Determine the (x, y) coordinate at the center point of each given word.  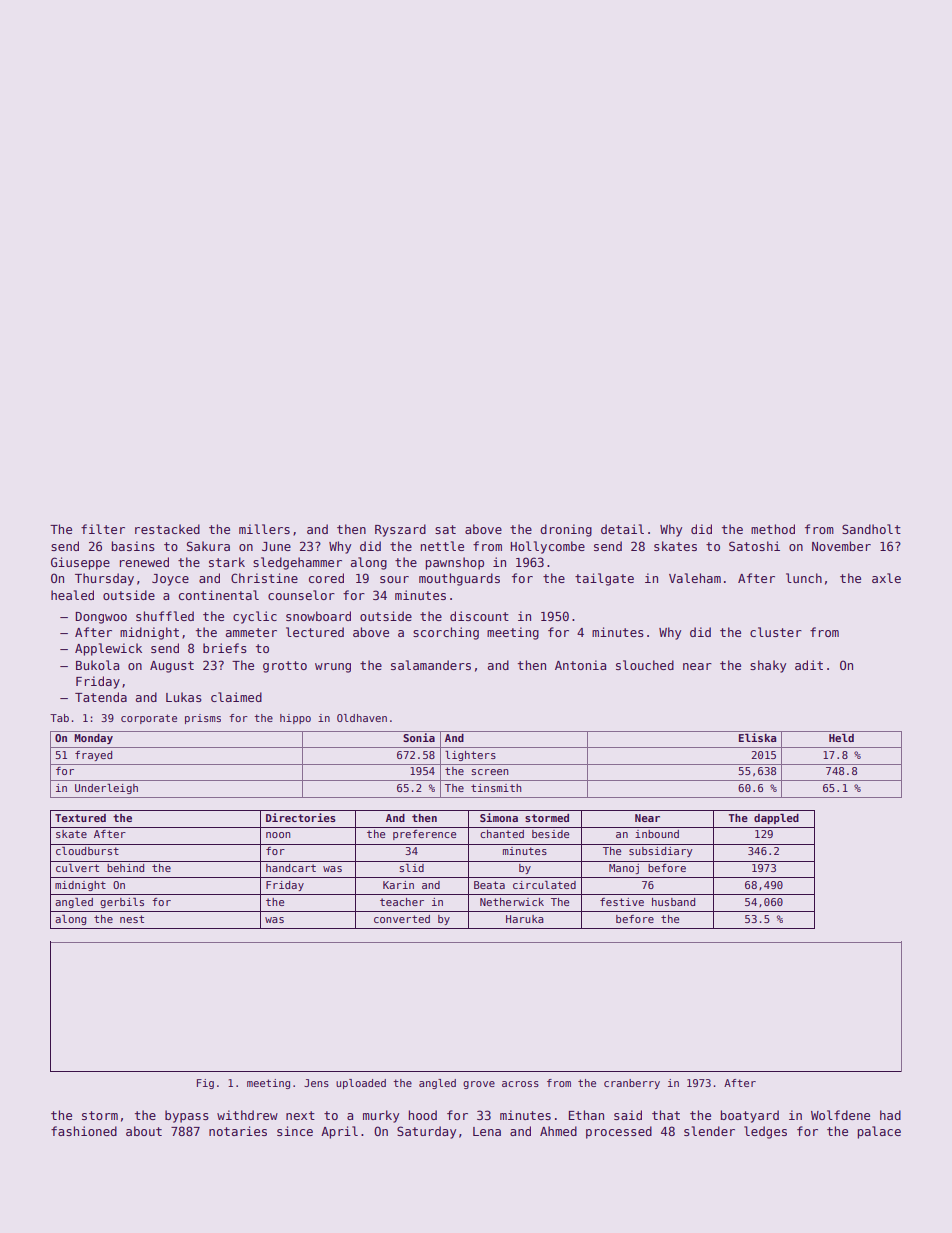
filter (103, 529)
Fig (205, 1084)
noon (278, 835)
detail (622, 529)
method (773, 529)
